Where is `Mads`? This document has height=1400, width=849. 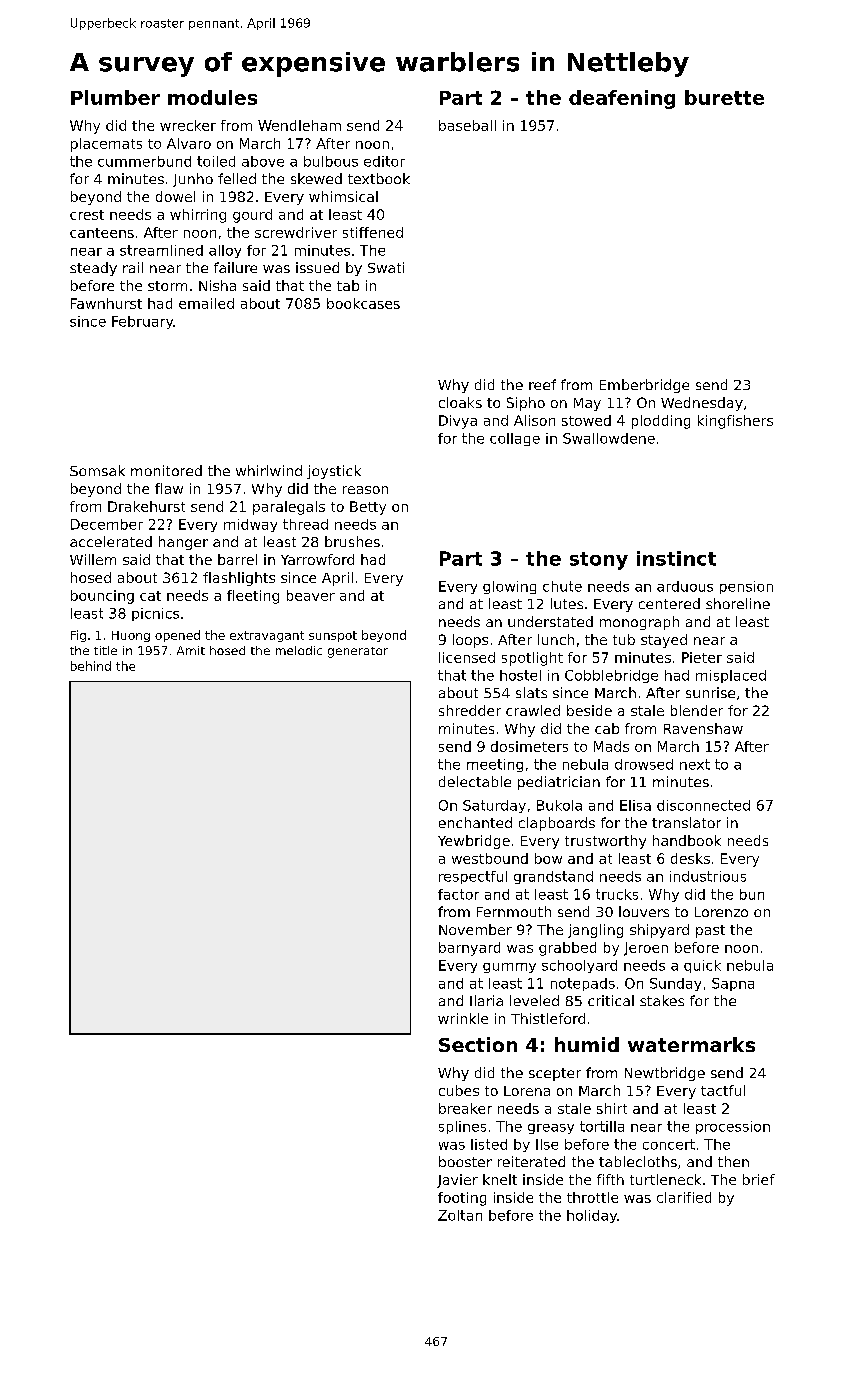
Mads is located at coordinates (611, 746).
